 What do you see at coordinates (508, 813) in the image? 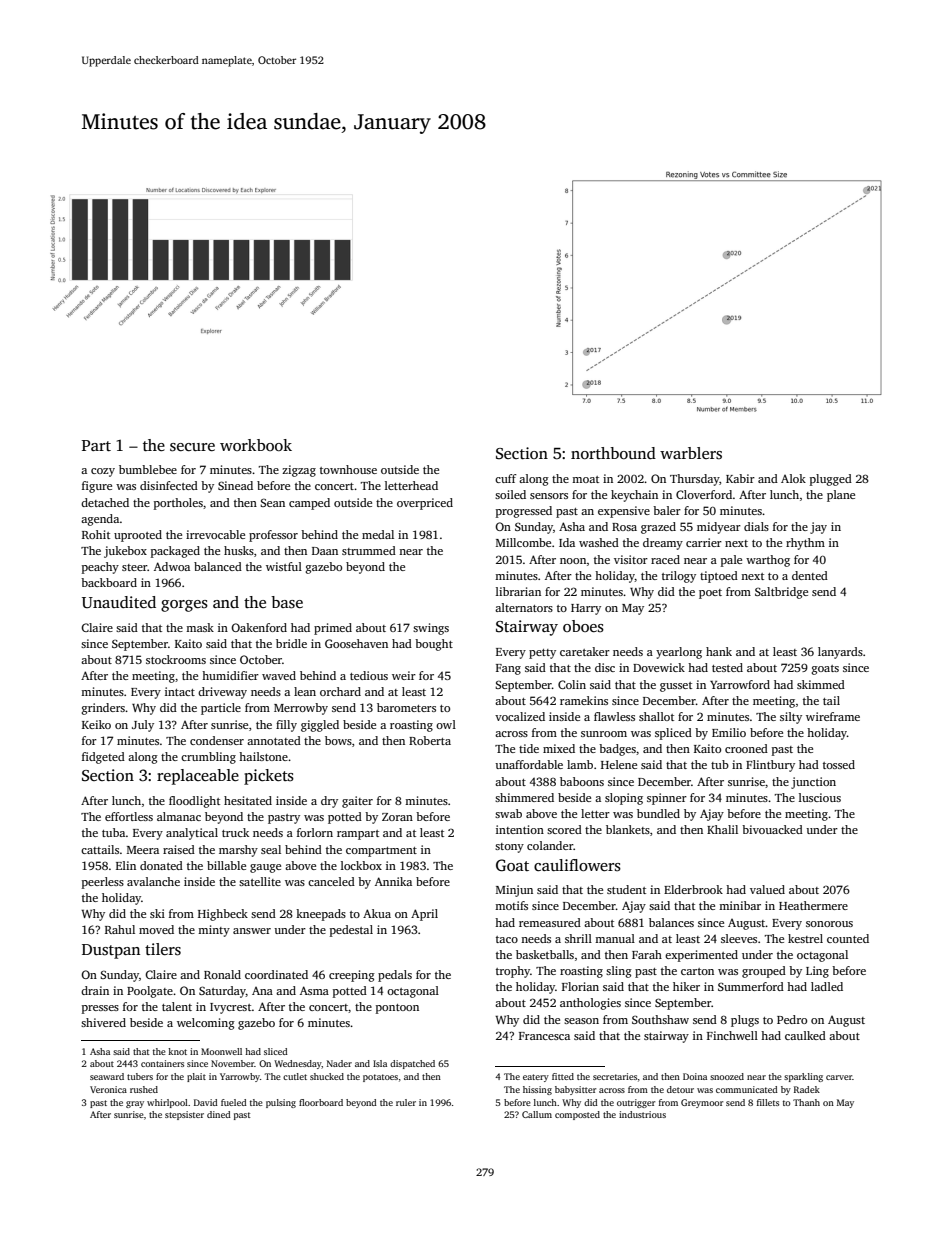
I see `swab` at bounding box center [508, 813].
